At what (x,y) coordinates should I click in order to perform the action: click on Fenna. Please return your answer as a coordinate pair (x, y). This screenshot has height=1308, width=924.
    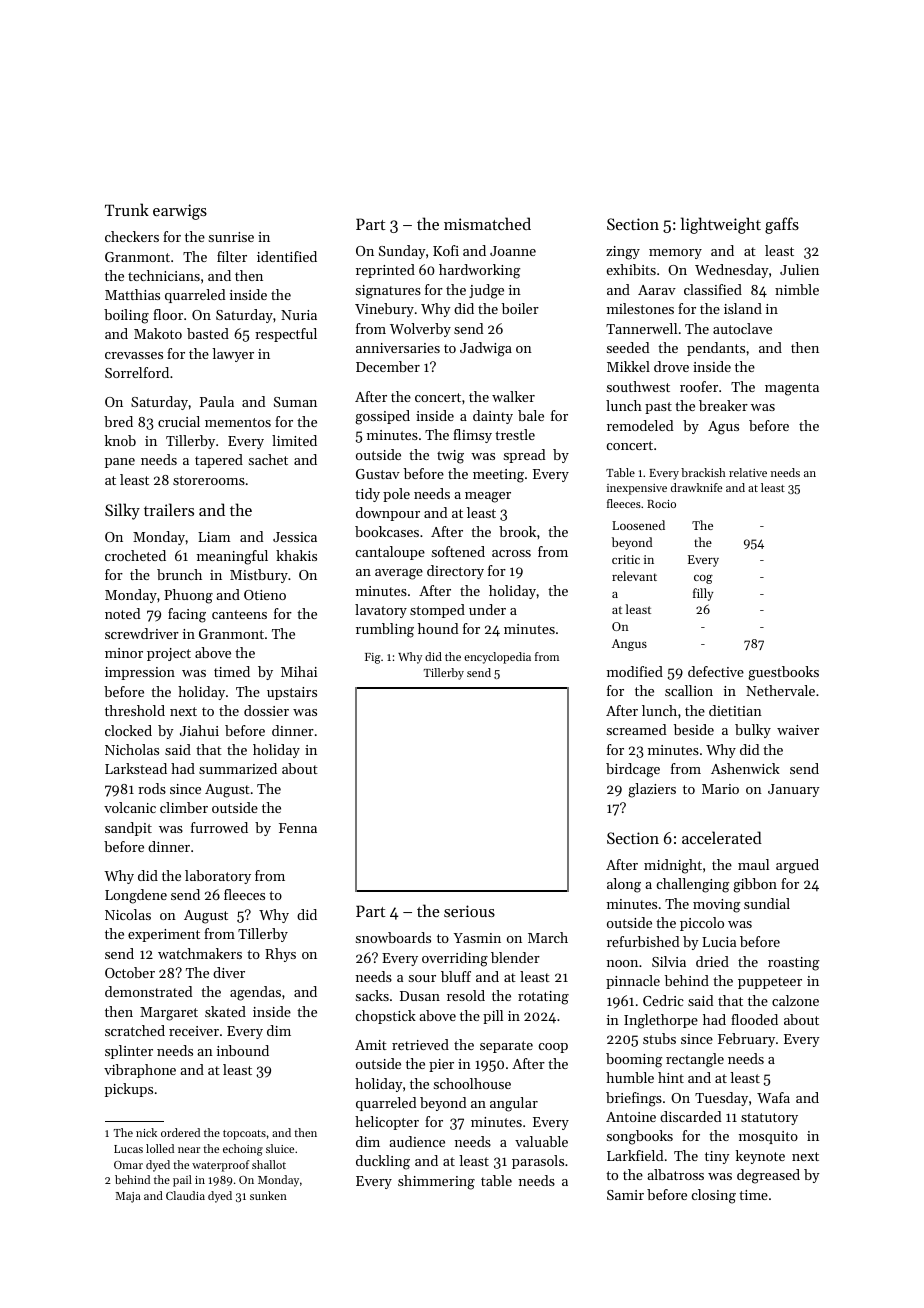
    Looking at the image, I should click on (298, 828).
